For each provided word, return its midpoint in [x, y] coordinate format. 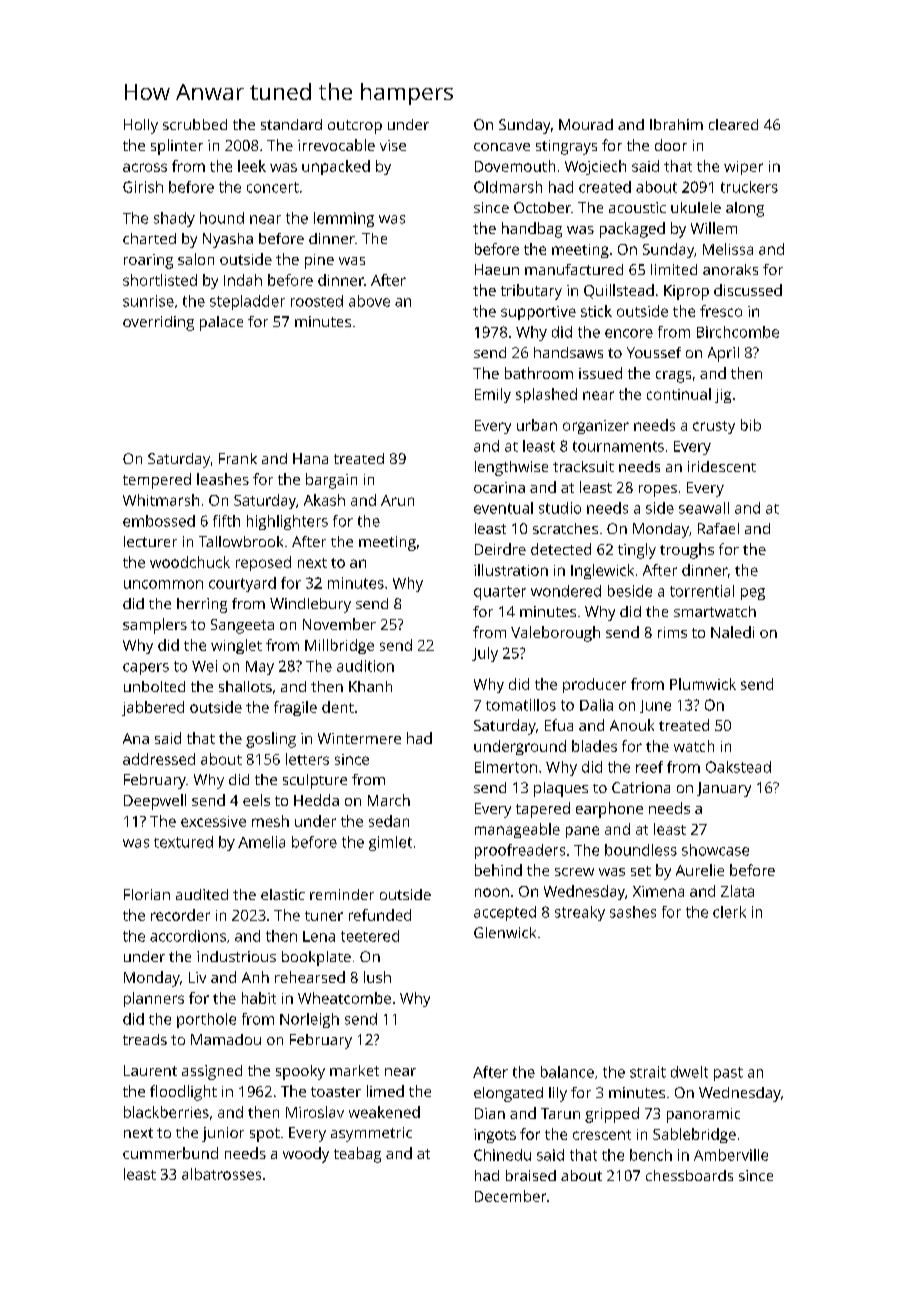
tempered [157, 481]
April [723, 354]
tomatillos [521, 705]
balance [567, 1072]
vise [393, 145]
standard [291, 124]
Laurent [150, 1070]
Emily [493, 395]
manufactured [574, 269]
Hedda [316, 800]
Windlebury [310, 605]
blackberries [166, 1112]
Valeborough [555, 634]
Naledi [732, 632]
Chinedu [502, 1155]
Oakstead [738, 767]
